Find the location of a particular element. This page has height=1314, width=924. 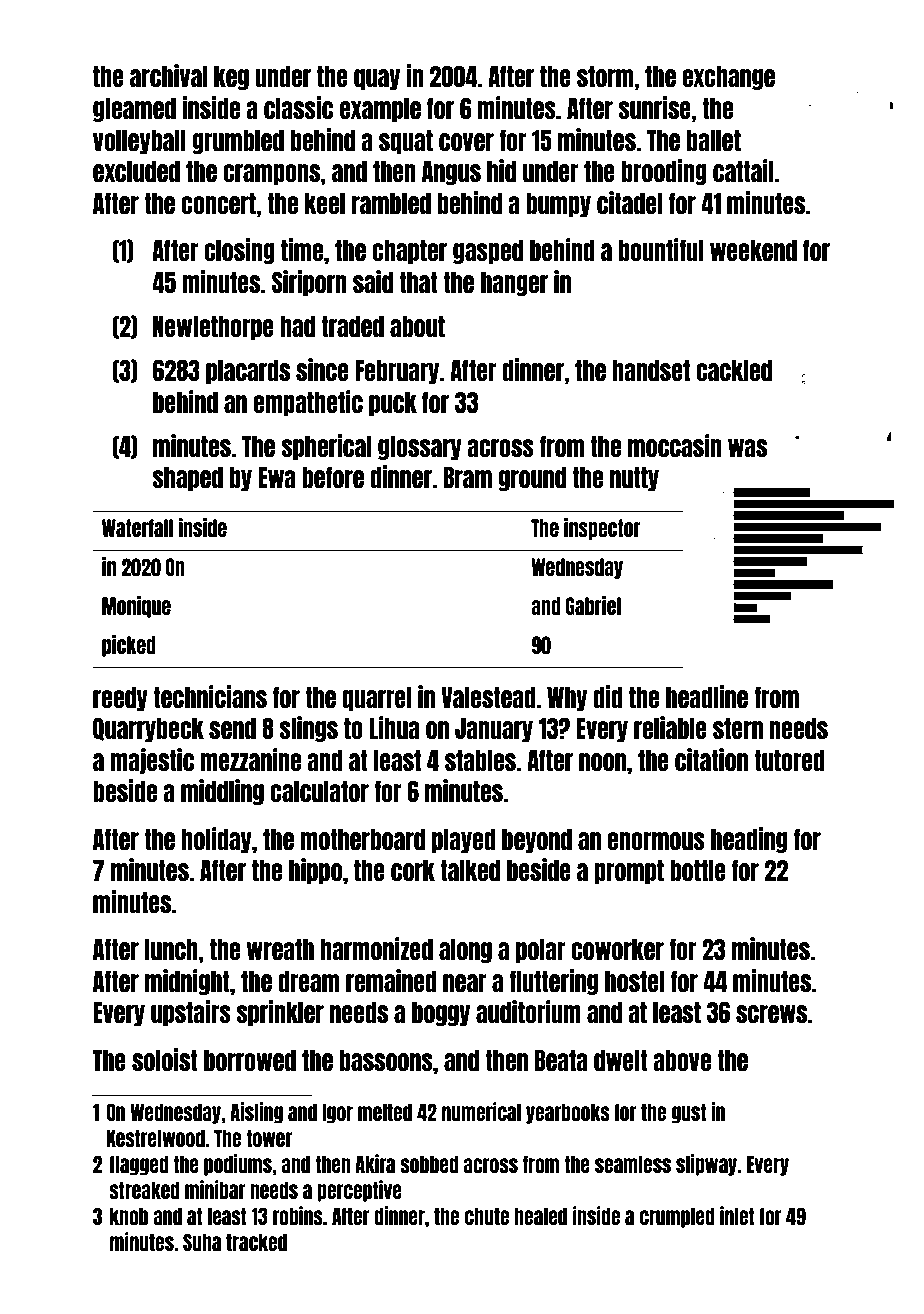

Aisling is located at coordinates (256, 1113).
